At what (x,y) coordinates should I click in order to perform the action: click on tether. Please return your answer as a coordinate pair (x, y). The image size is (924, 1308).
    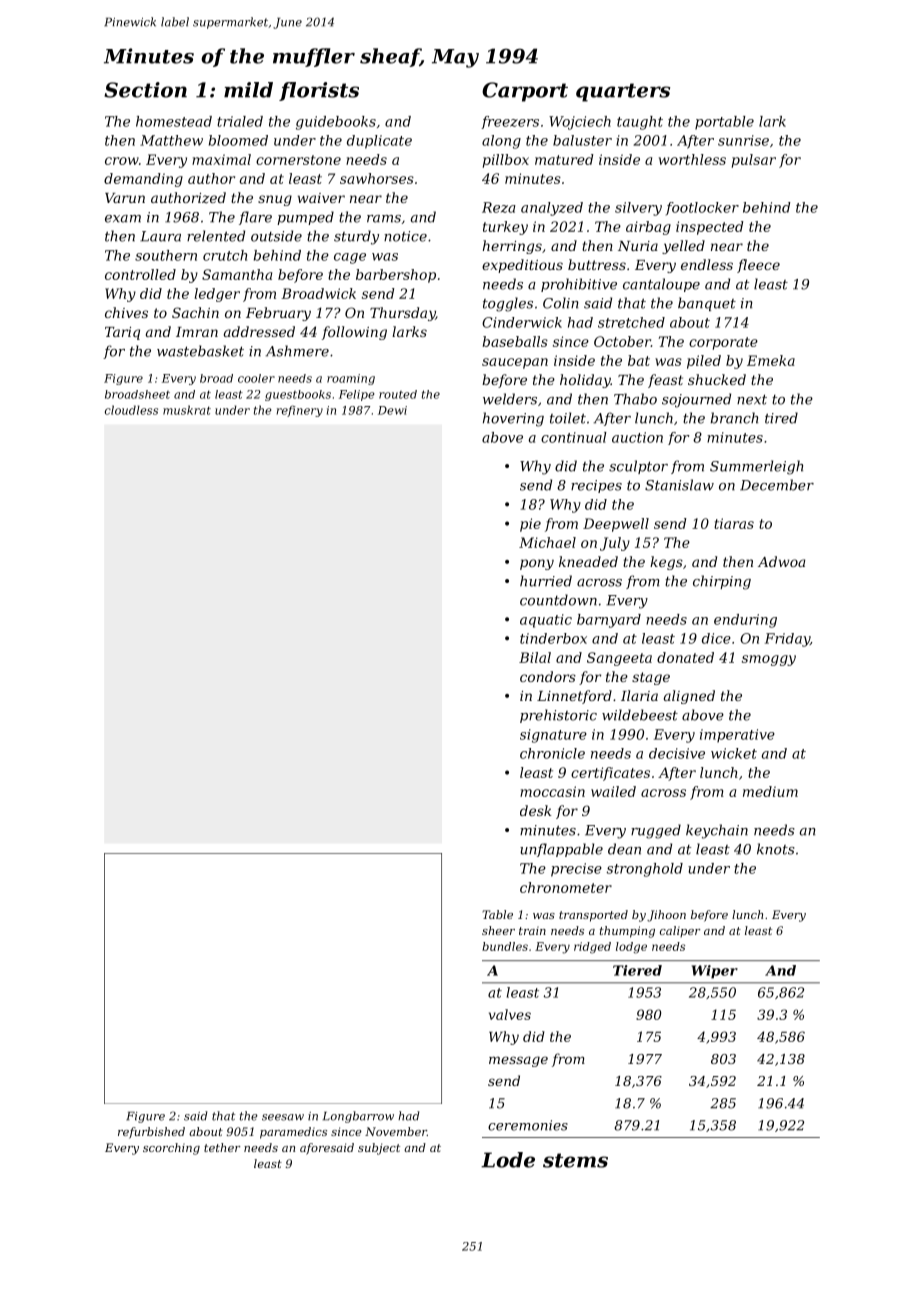
    Looking at the image, I should click on (222, 1147).
